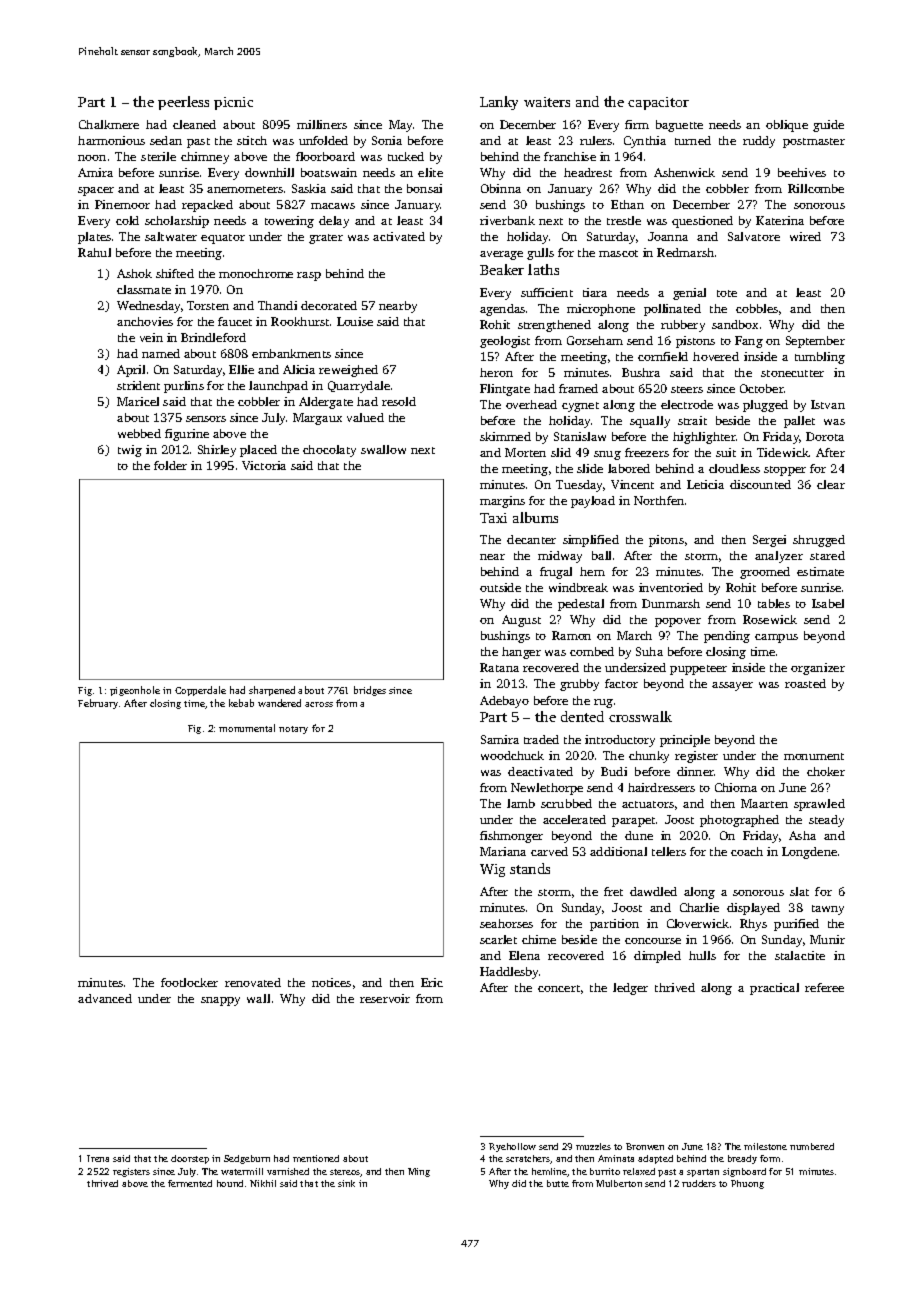  Describe the element at coordinates (365, 417) in the image. I see `valued` at that location.
